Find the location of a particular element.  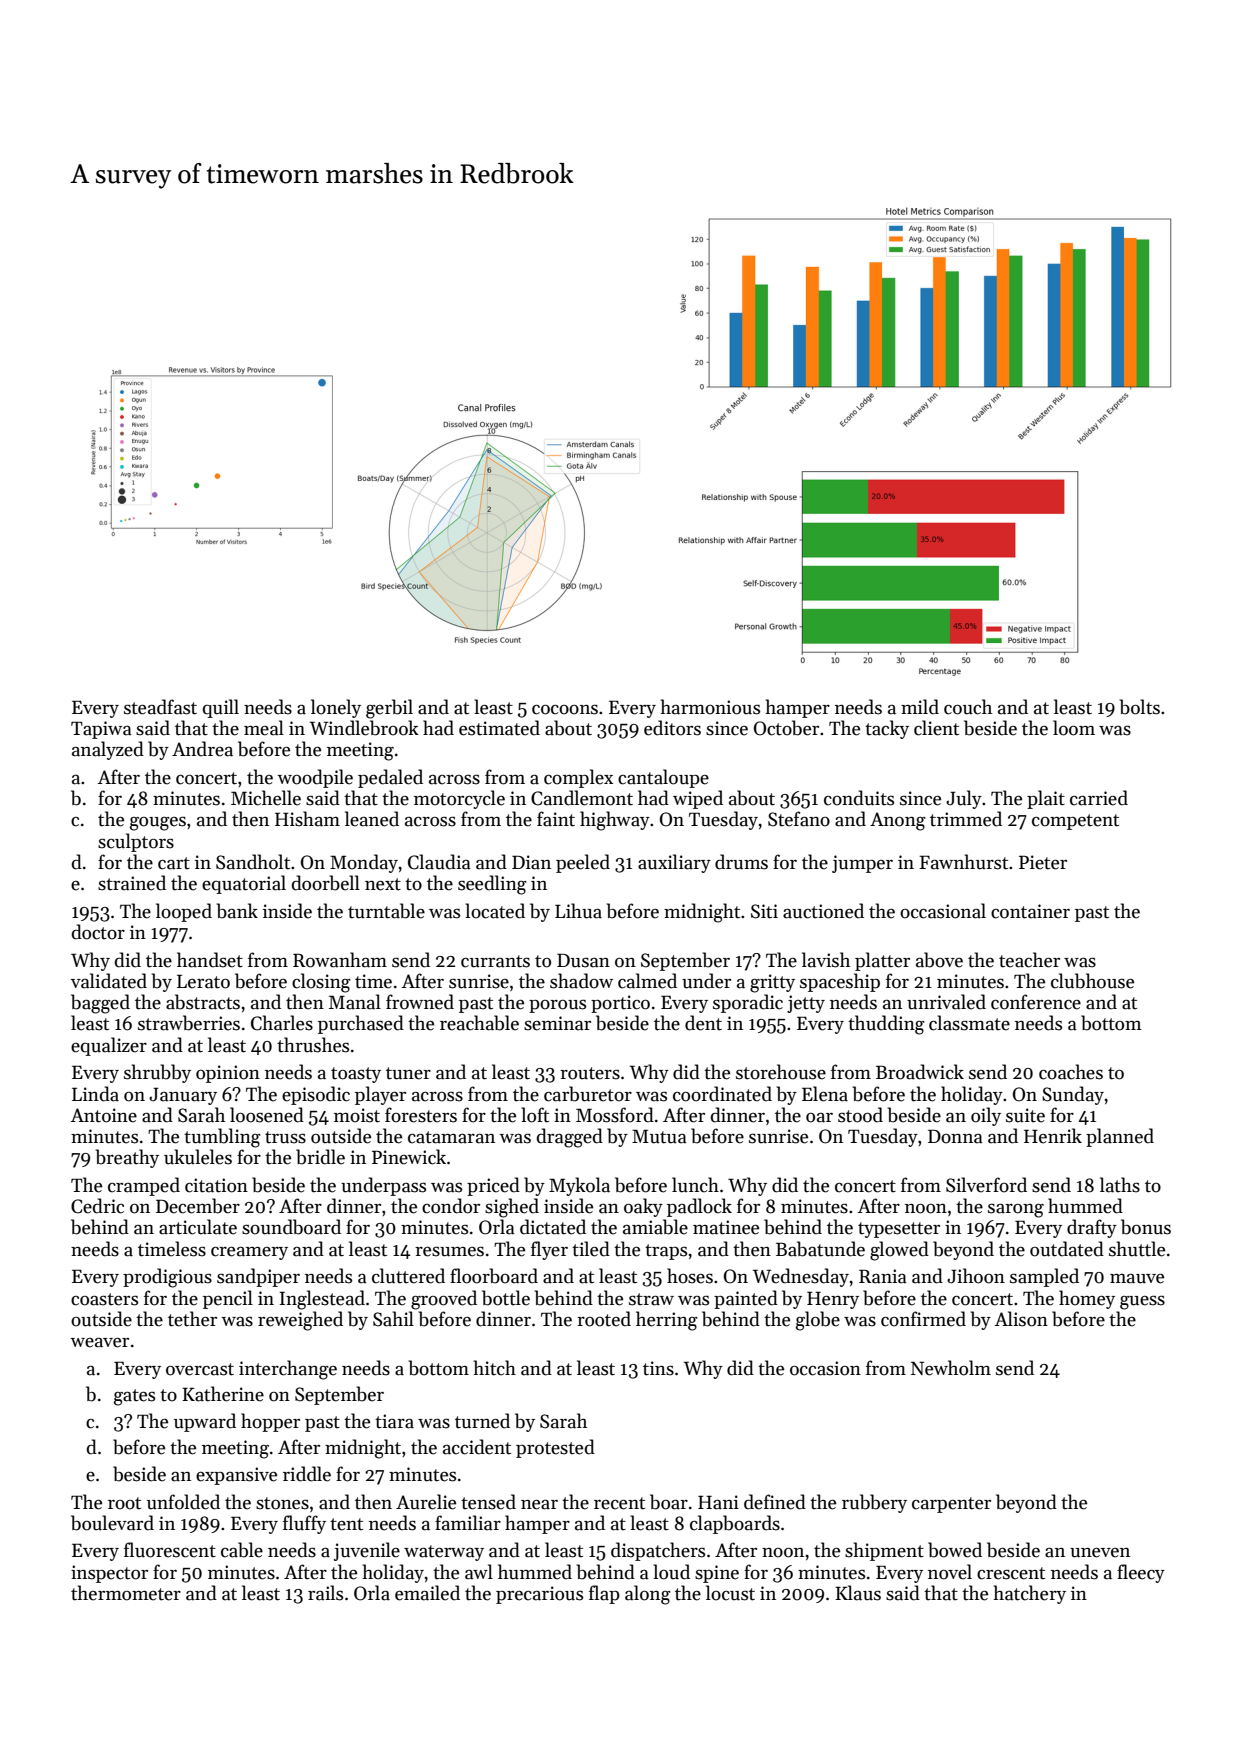

porous is located at coordinates (557, 1006).
